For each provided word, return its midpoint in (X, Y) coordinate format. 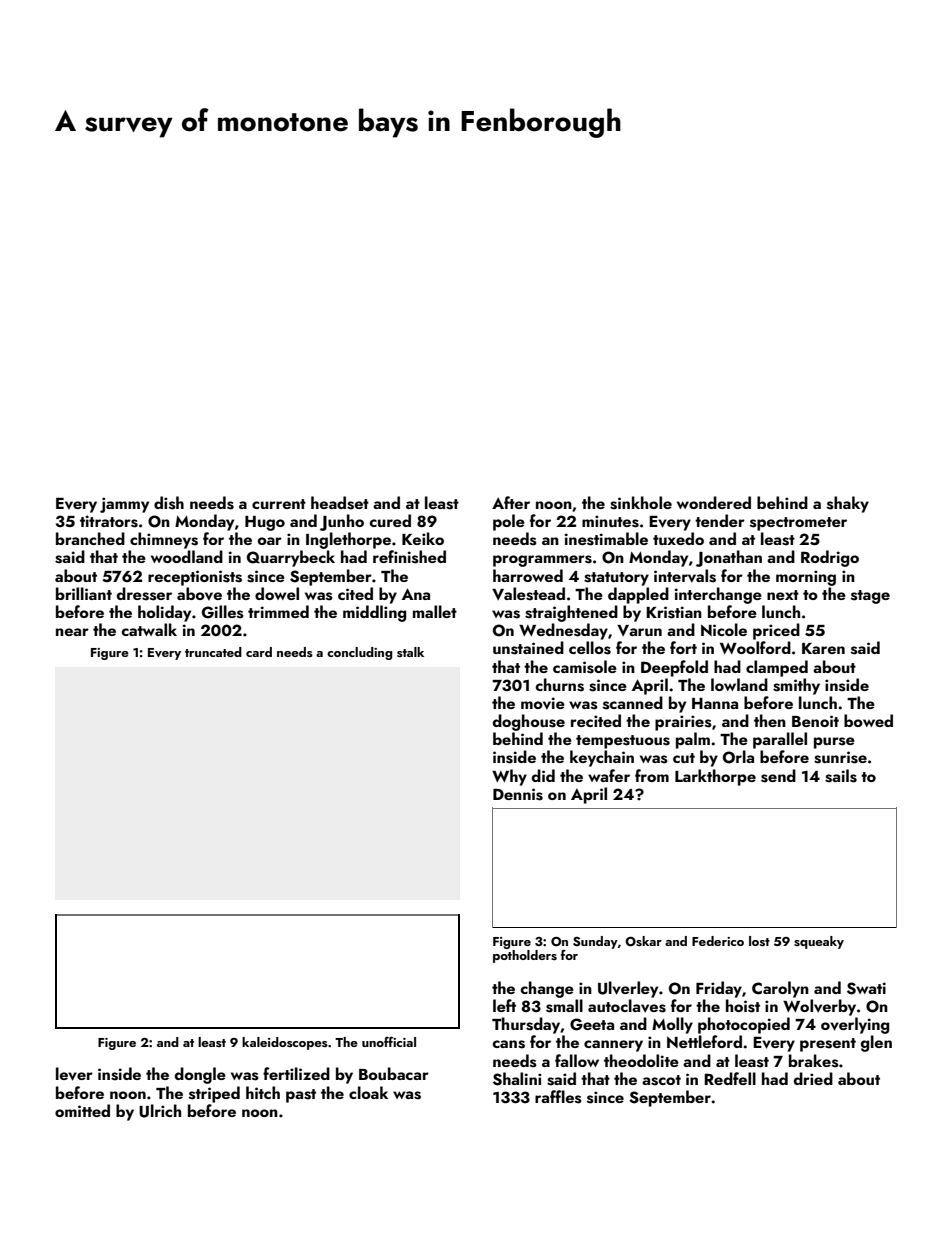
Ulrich (160, 1111)
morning (806, 578)
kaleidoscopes (285, 1043)
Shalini (517, 1079)
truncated (213, 652)
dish (169, 503)
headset (340, 503)
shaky (848, 504)
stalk (410, 652)
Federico (718, 941)
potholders (525, 956)
